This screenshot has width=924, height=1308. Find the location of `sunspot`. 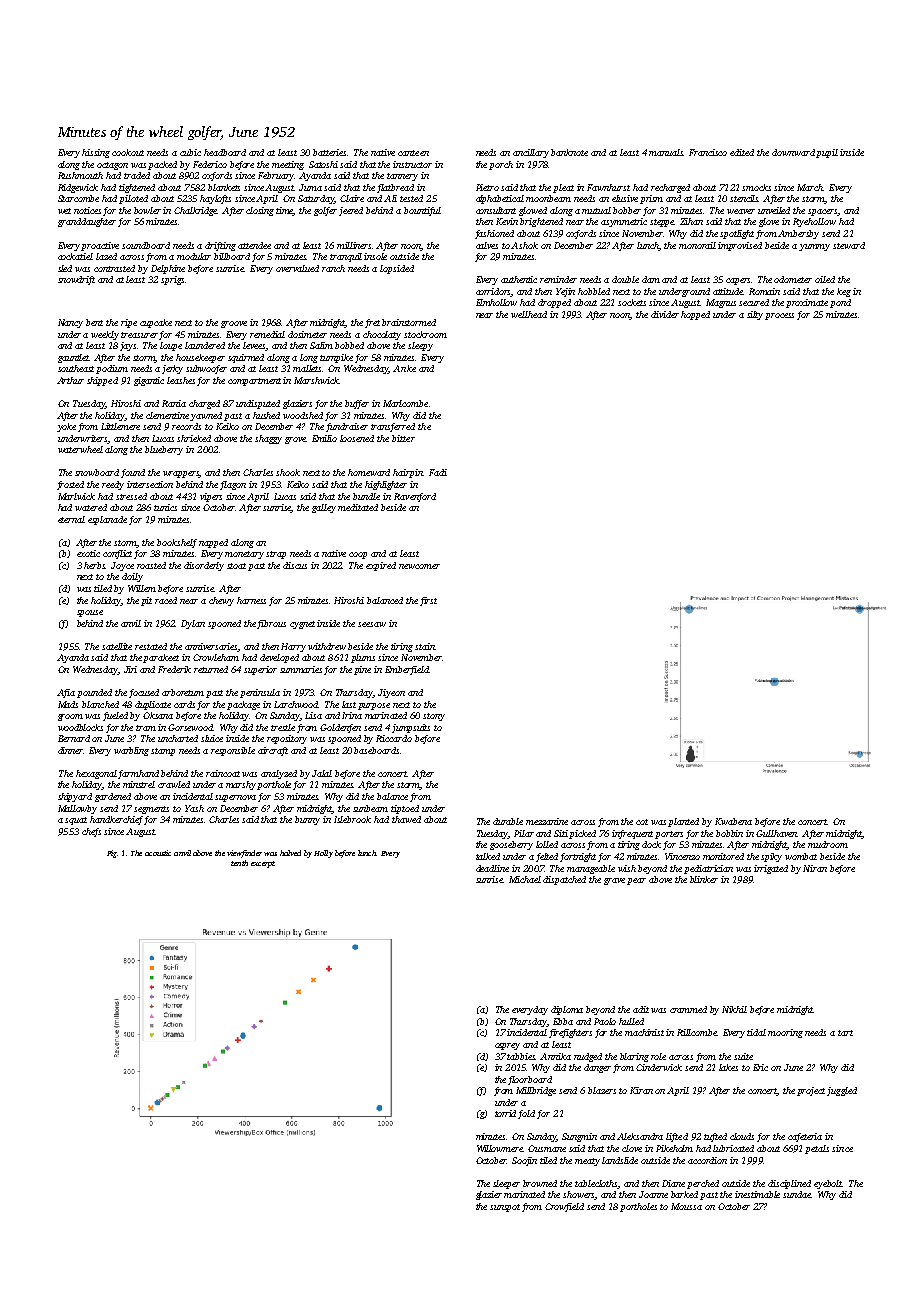

sunspot is located at coordinates (505, 1208).
